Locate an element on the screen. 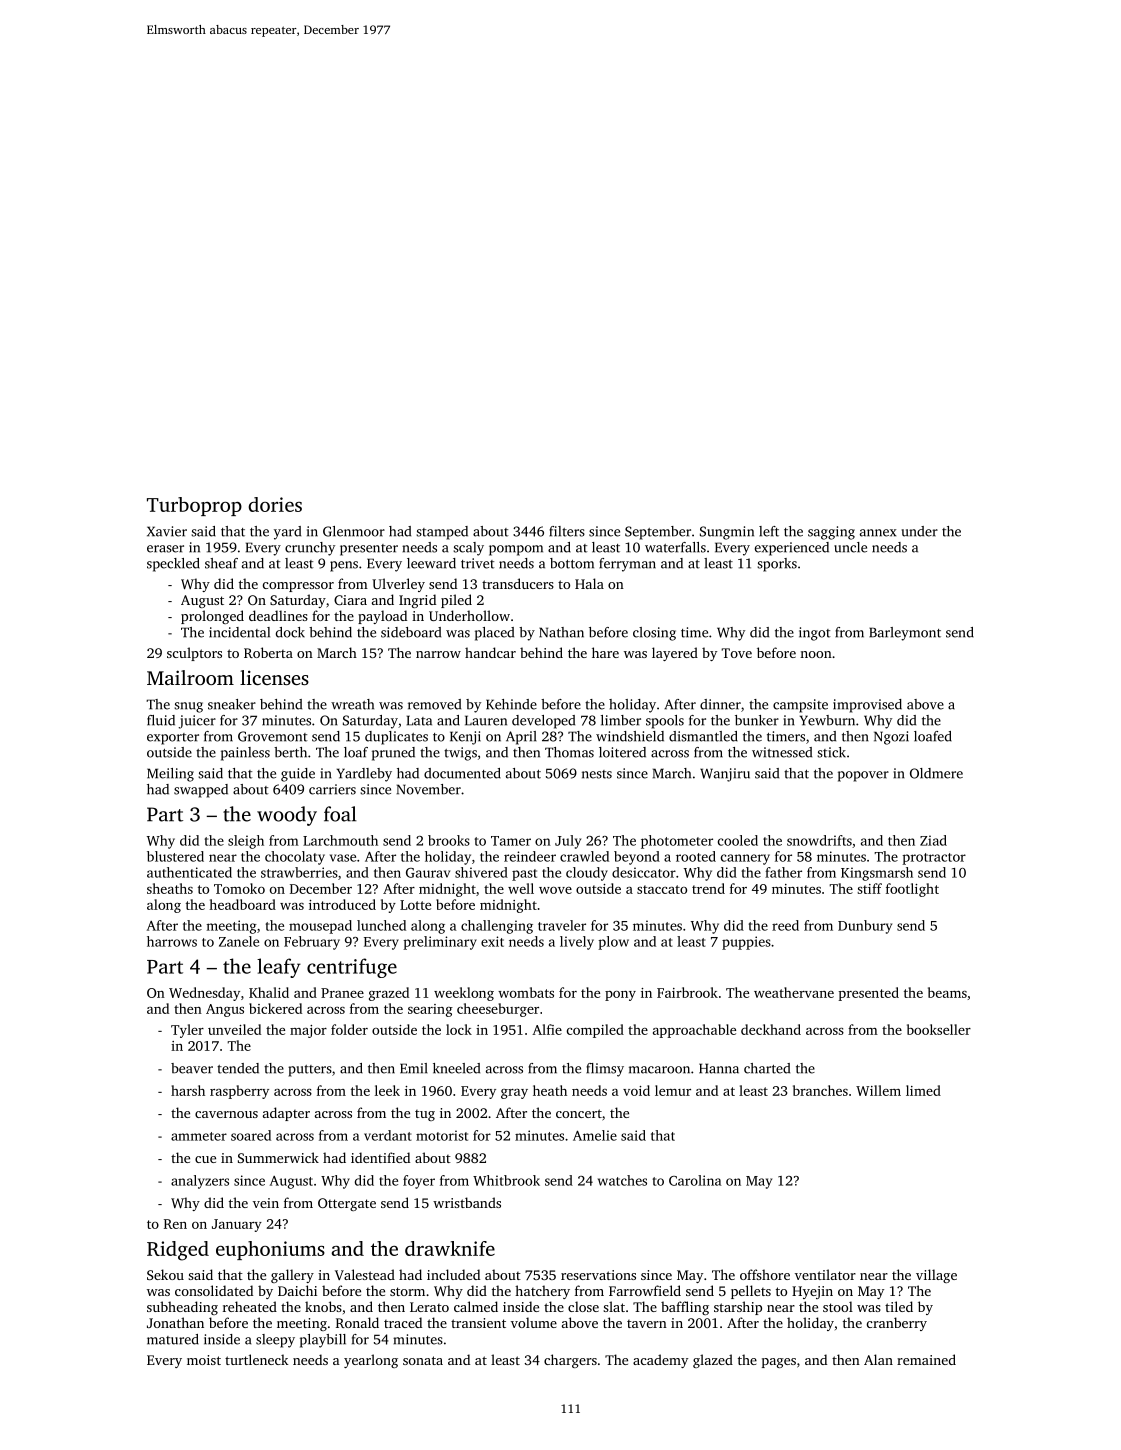 The width and height of the screenshot is (1121, 1450). annex is located at coordinates (878, 533).
